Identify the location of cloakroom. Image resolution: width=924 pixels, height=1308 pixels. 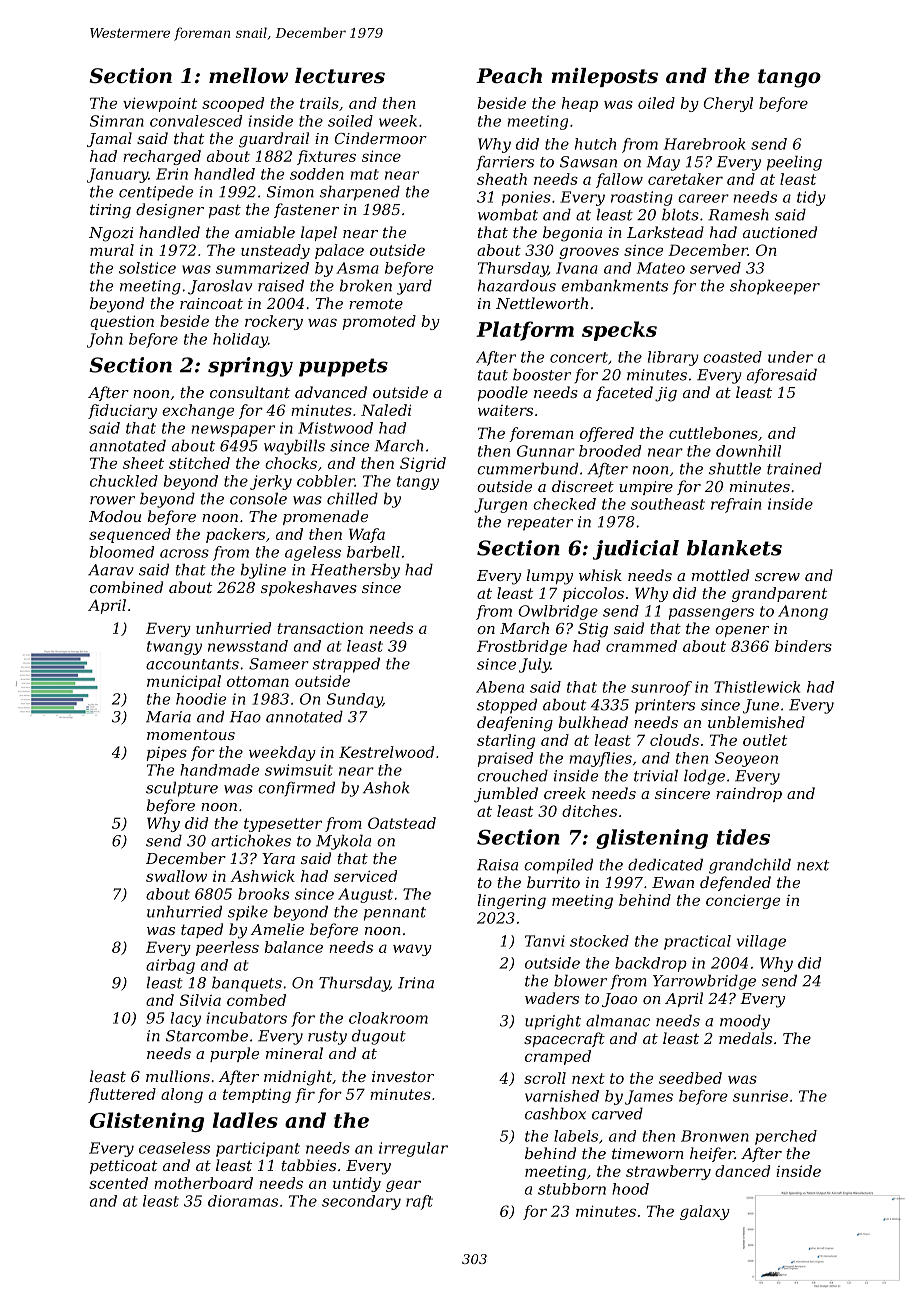
(388, 1018).
